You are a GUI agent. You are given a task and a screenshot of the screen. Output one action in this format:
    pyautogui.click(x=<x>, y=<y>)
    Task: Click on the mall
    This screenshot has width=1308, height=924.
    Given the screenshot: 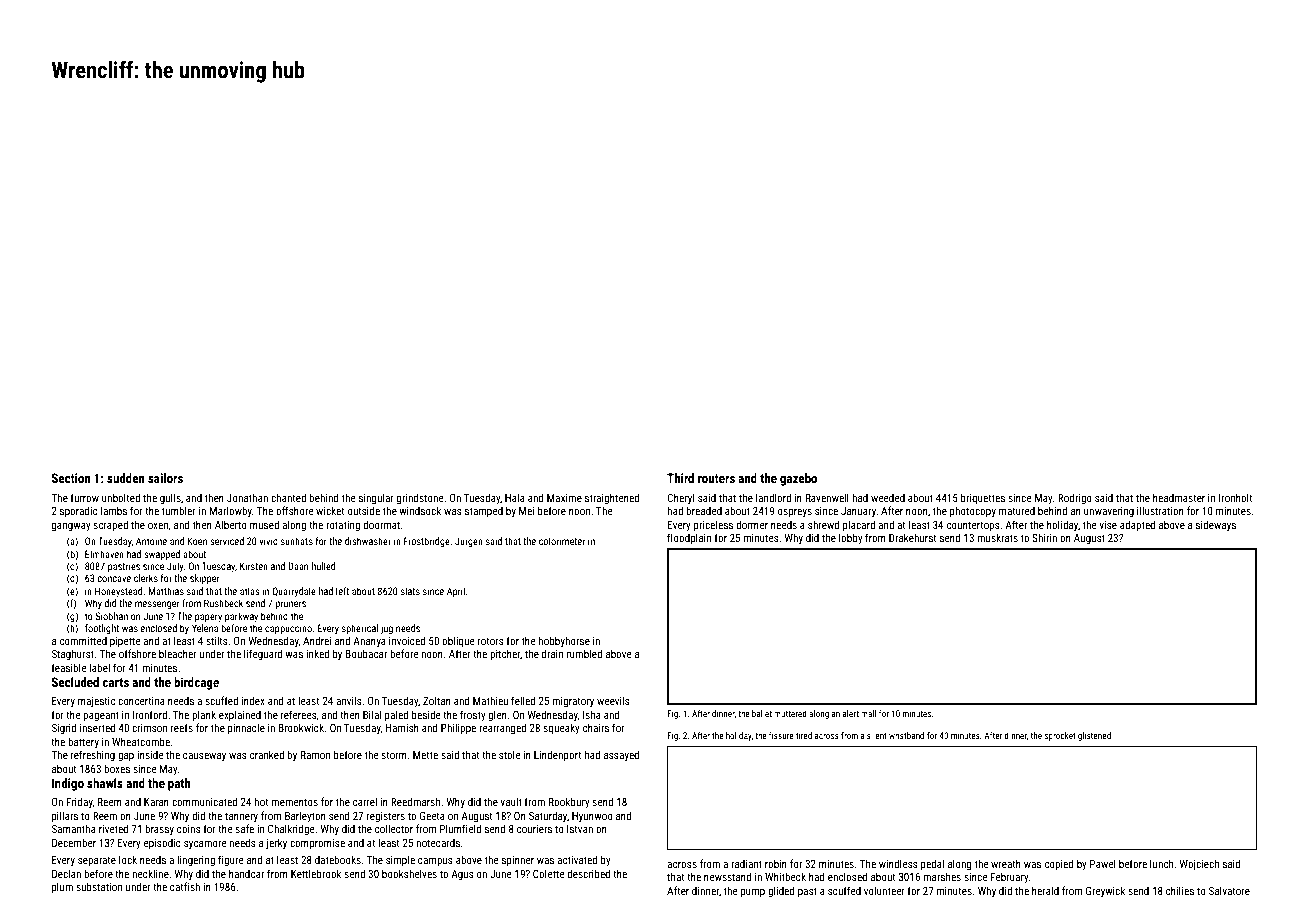 What is the action you would take?
    pyautogui.click(x=868, y=713)
